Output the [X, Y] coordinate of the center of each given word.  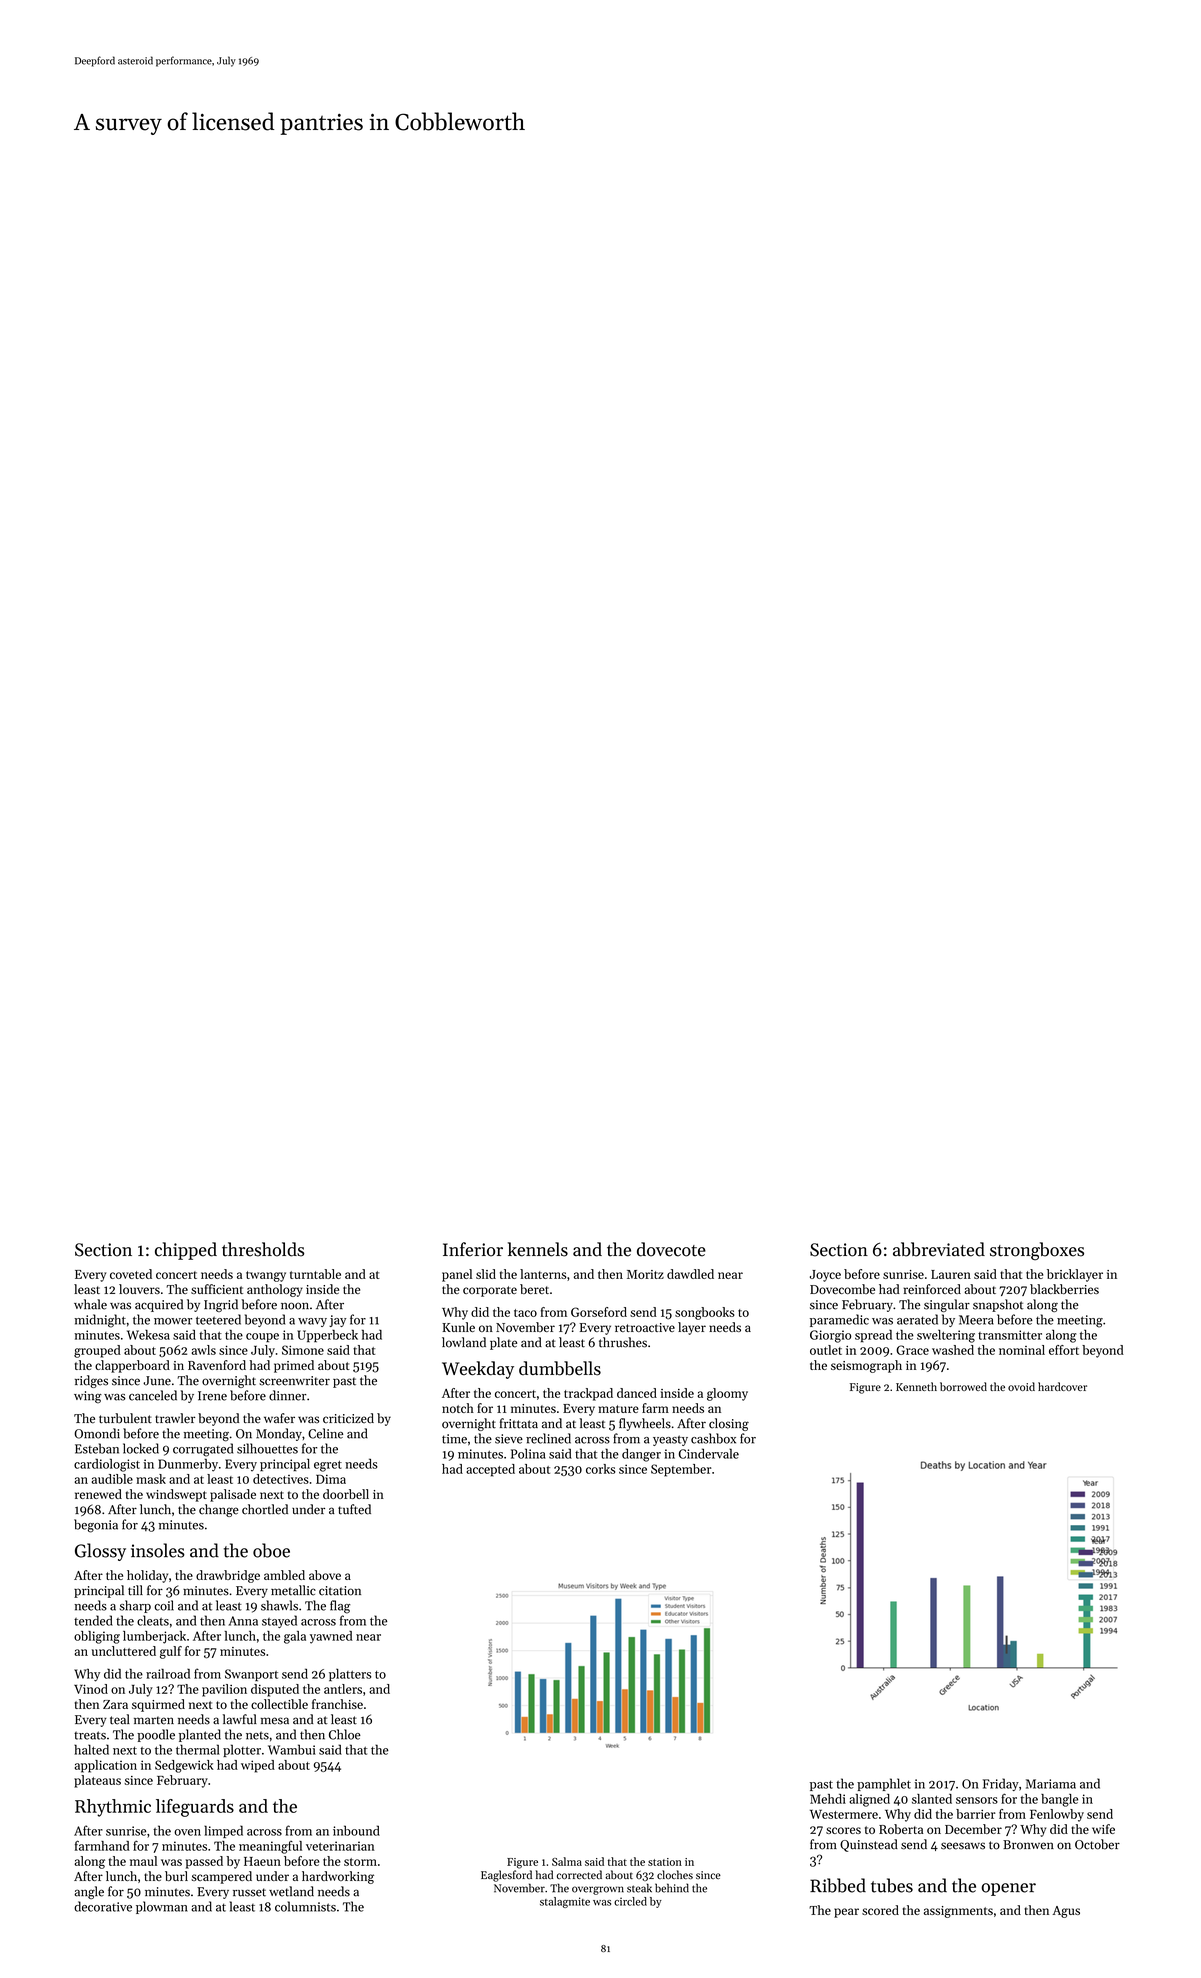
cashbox [713, 1438]
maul [143, 1861]
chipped [186, 1251]
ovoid [1021, 1386]
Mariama [1051, 1784]
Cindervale [709, 1453]
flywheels [645, 1424]
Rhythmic [113, 1808]
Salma [567, 1861]
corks [600, 1469]
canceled [153, 1395]
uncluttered [124, 1651]
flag [340, 1607]
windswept [176, 1495]
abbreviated [939, 1249]
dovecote [671, 1249]
